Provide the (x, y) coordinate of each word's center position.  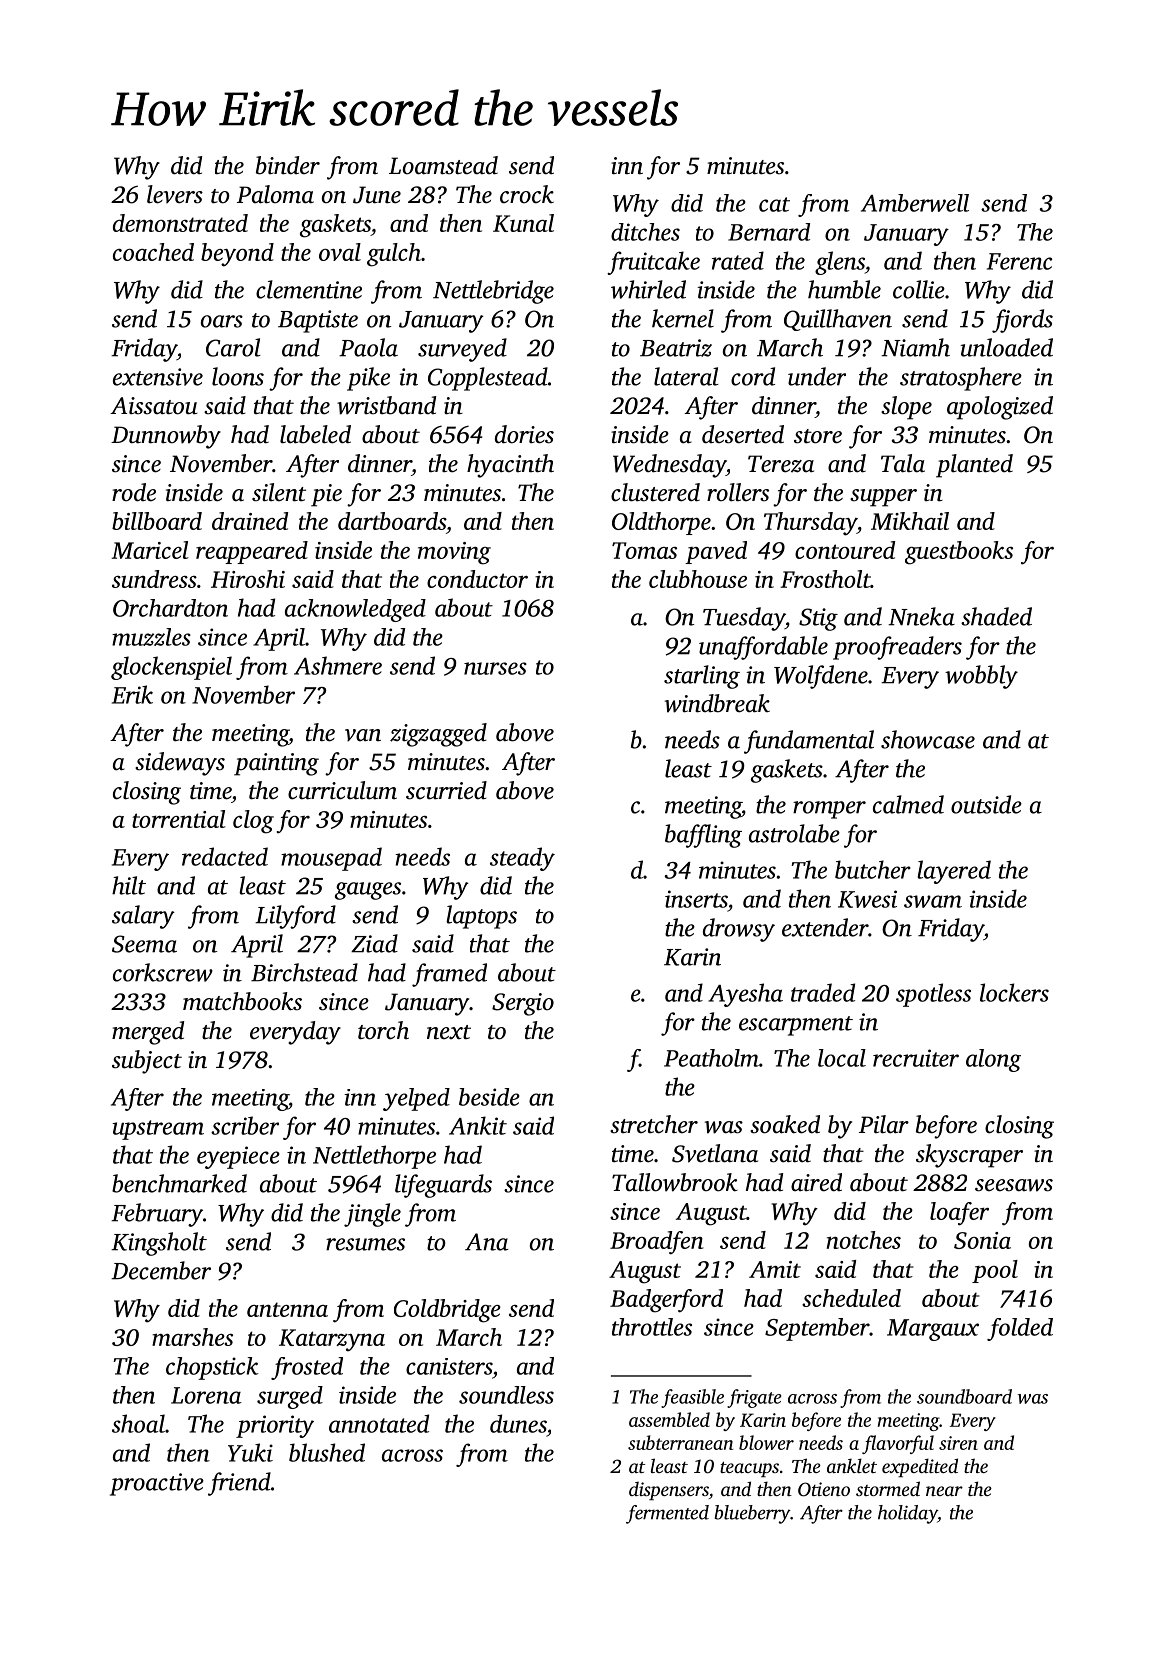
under (817, 376)
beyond (237, 255)
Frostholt (825, 579)
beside (489, 1097)
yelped (416, 1099)
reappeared (252, 552)
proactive (157, 1484)
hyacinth (510, 466)
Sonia (982, 1240)
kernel (683, 318)
